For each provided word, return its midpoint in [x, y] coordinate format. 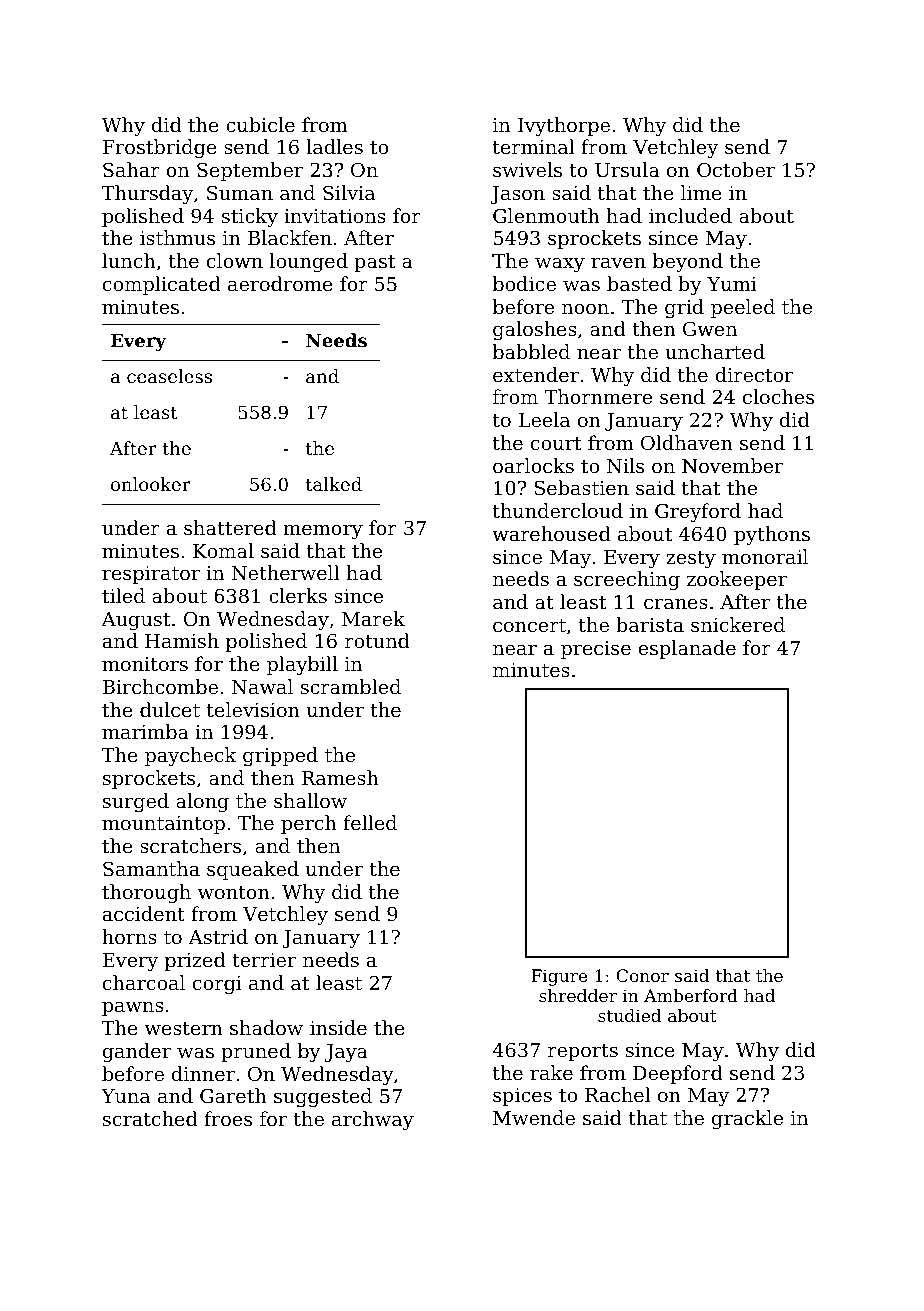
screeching [627, 581]
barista [650, 624]
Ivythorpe [564, 127]
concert [529, 625]
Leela [544, 419]
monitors [145, 664]
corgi [217, 985]
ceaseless [169, 376]
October [736, 169]
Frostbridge [160, 149]
